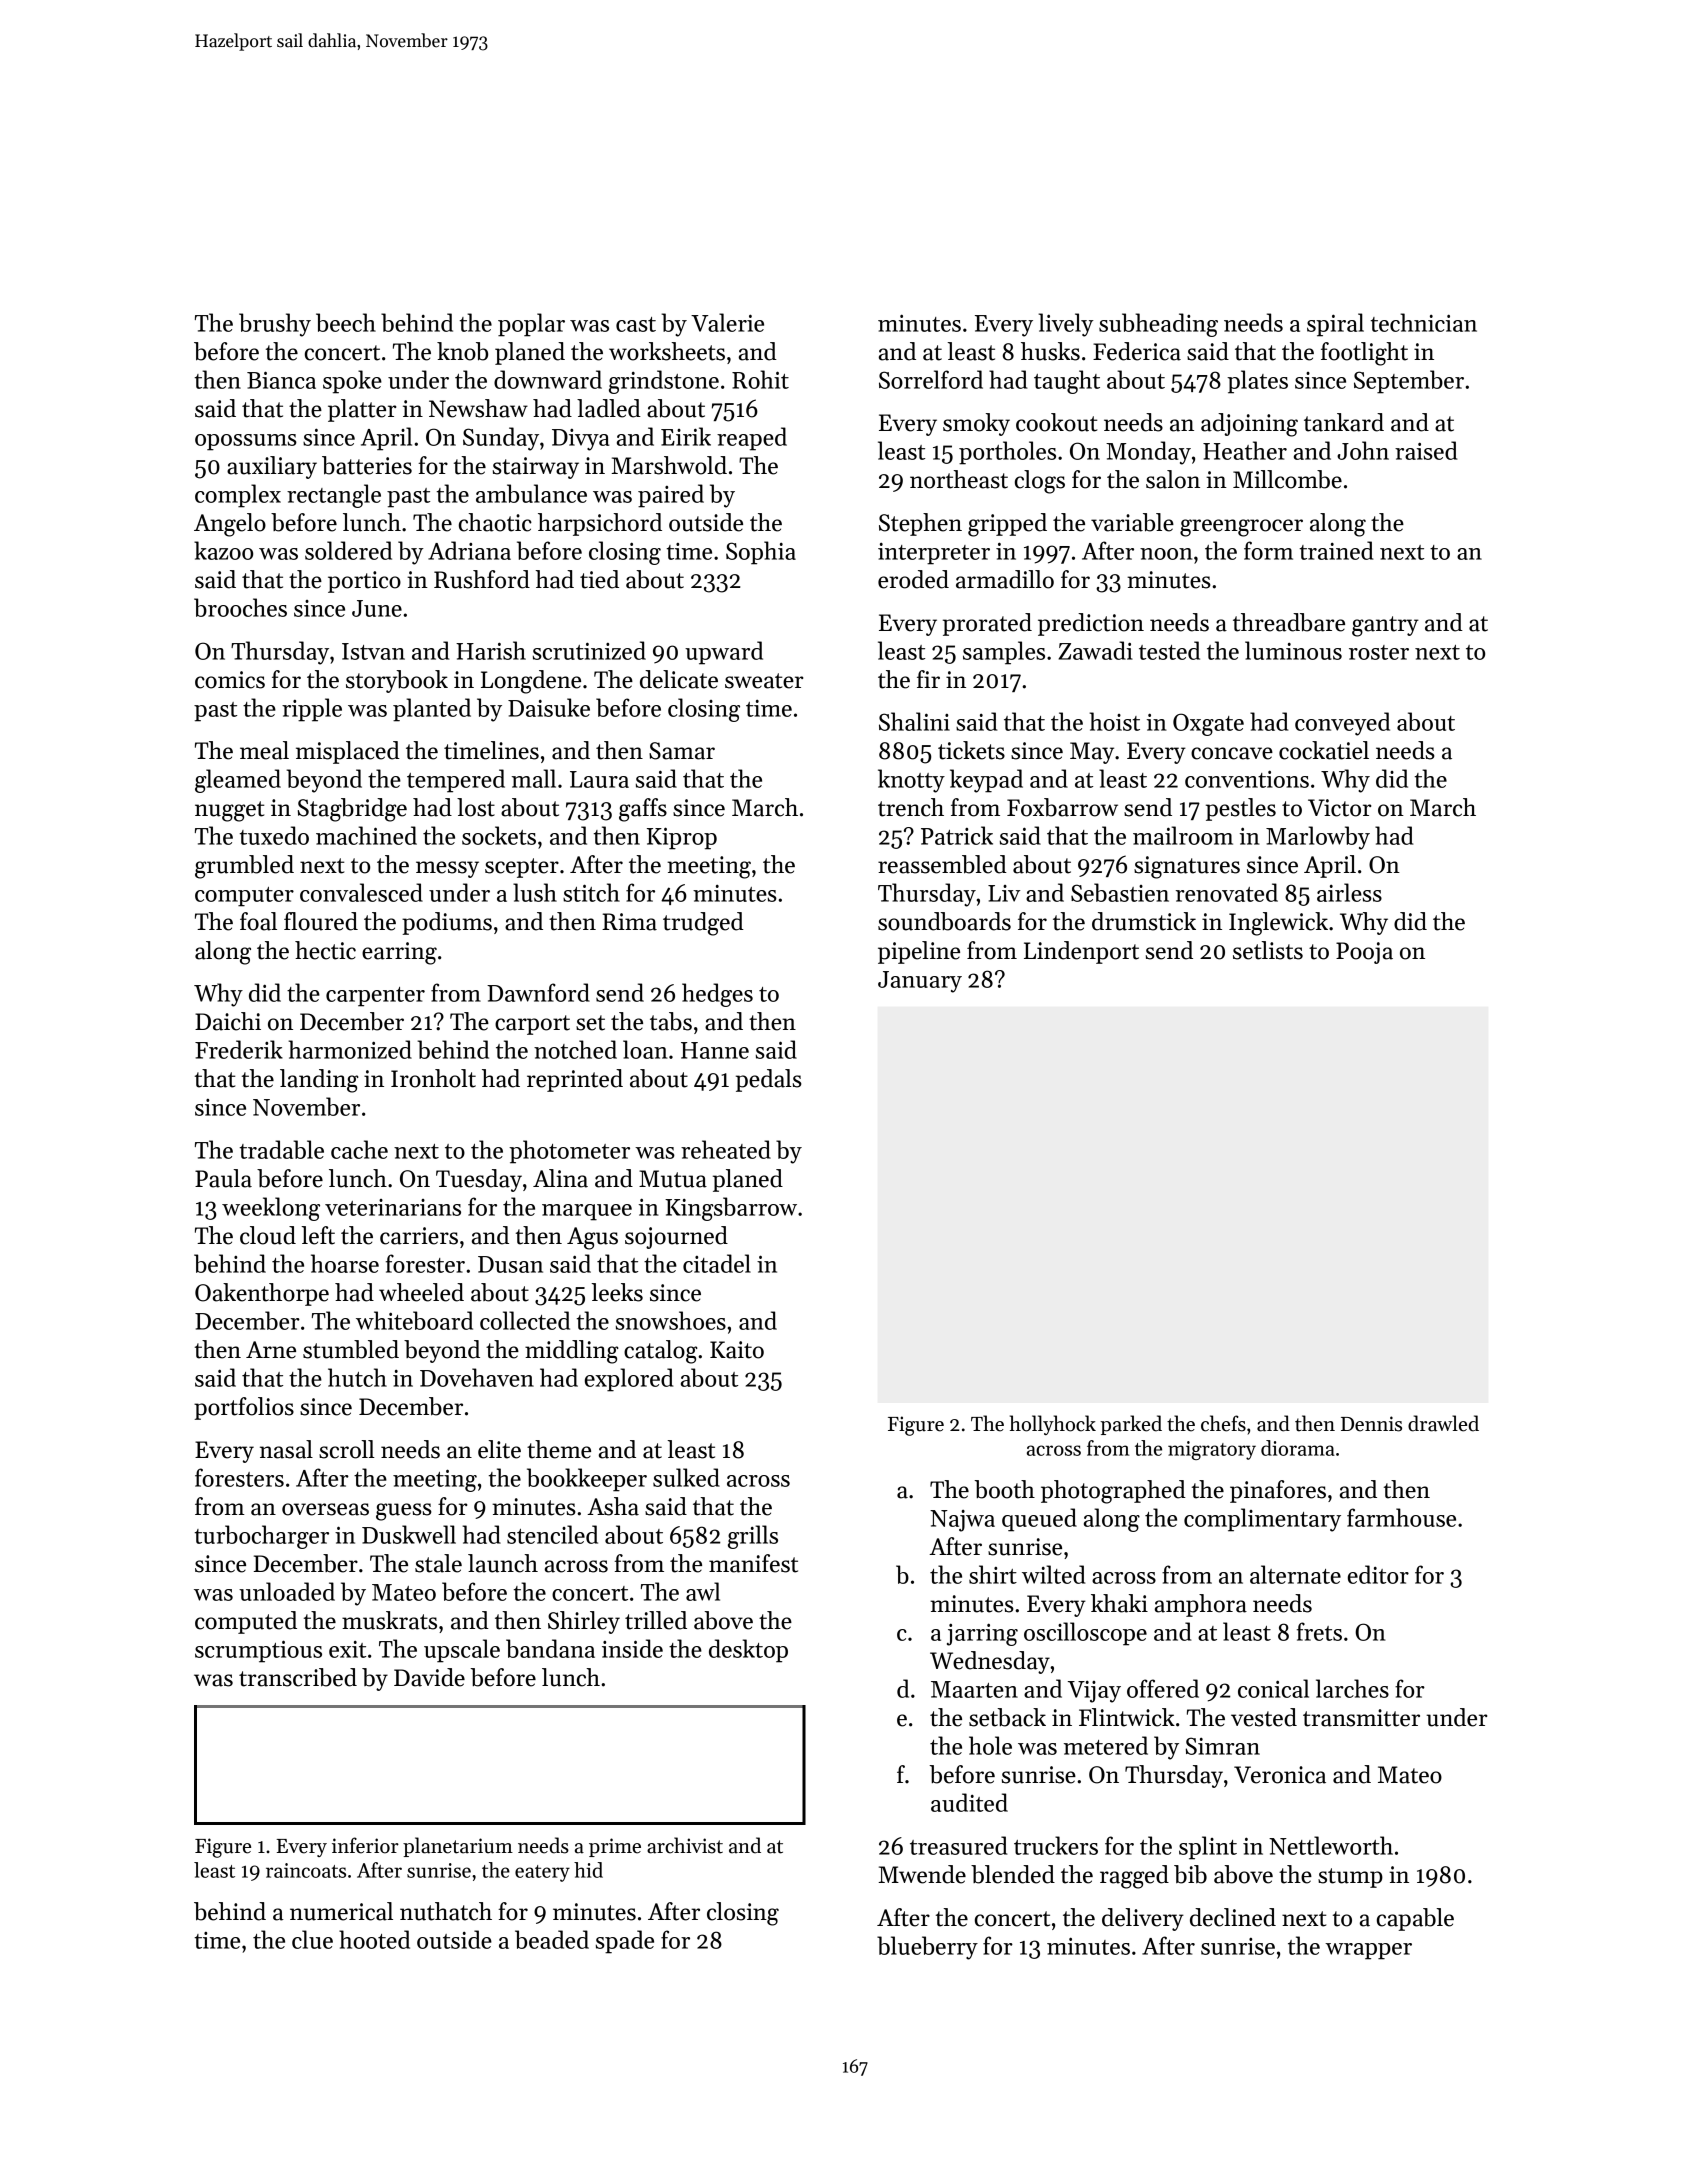 This document has height=2178, width=1683. Describe the element at coordinates (667, 351) in the document. I see `worksheets` at that location.
